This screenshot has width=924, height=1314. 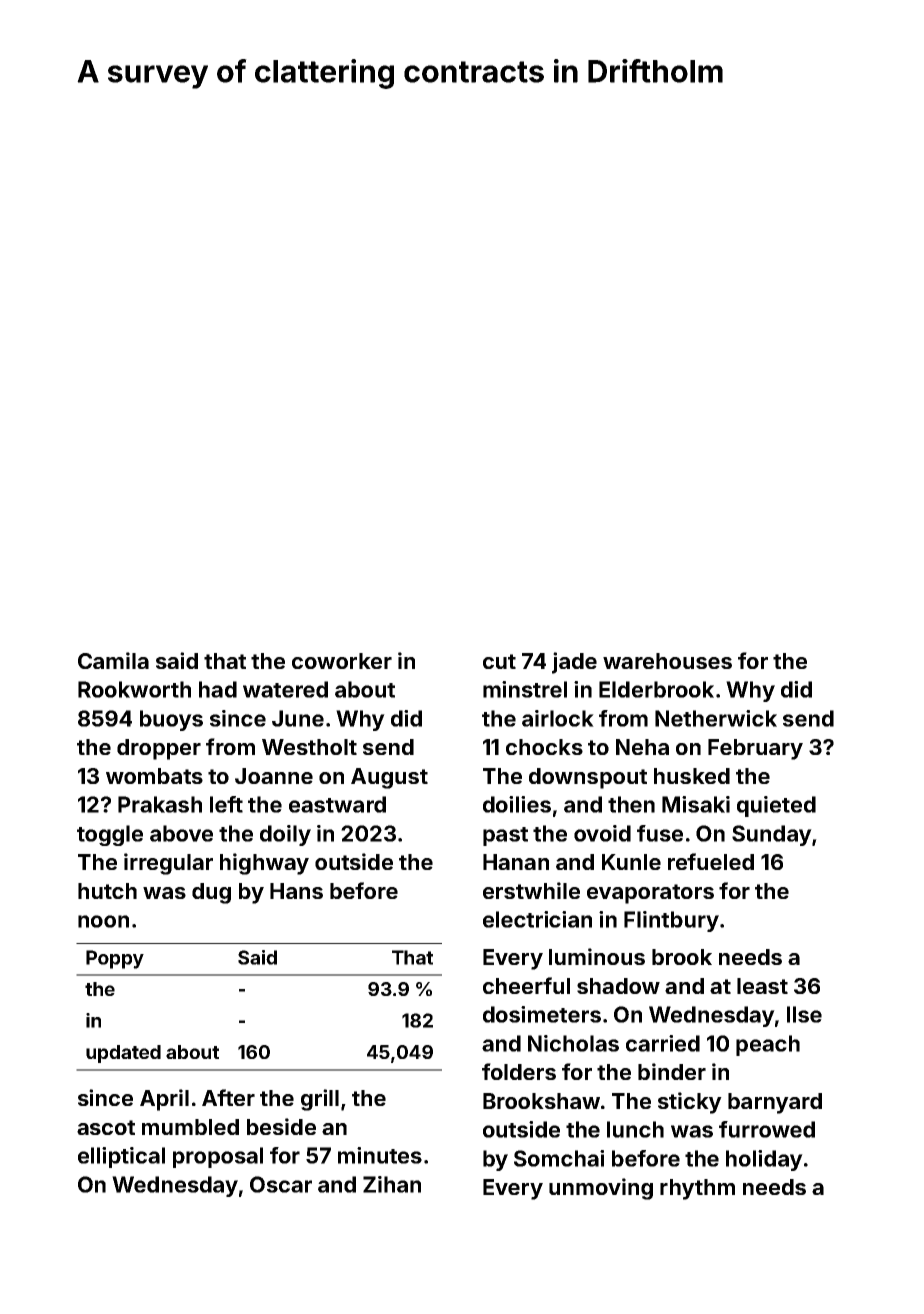 I want to click on refueled, so click(x=711, y=861).
